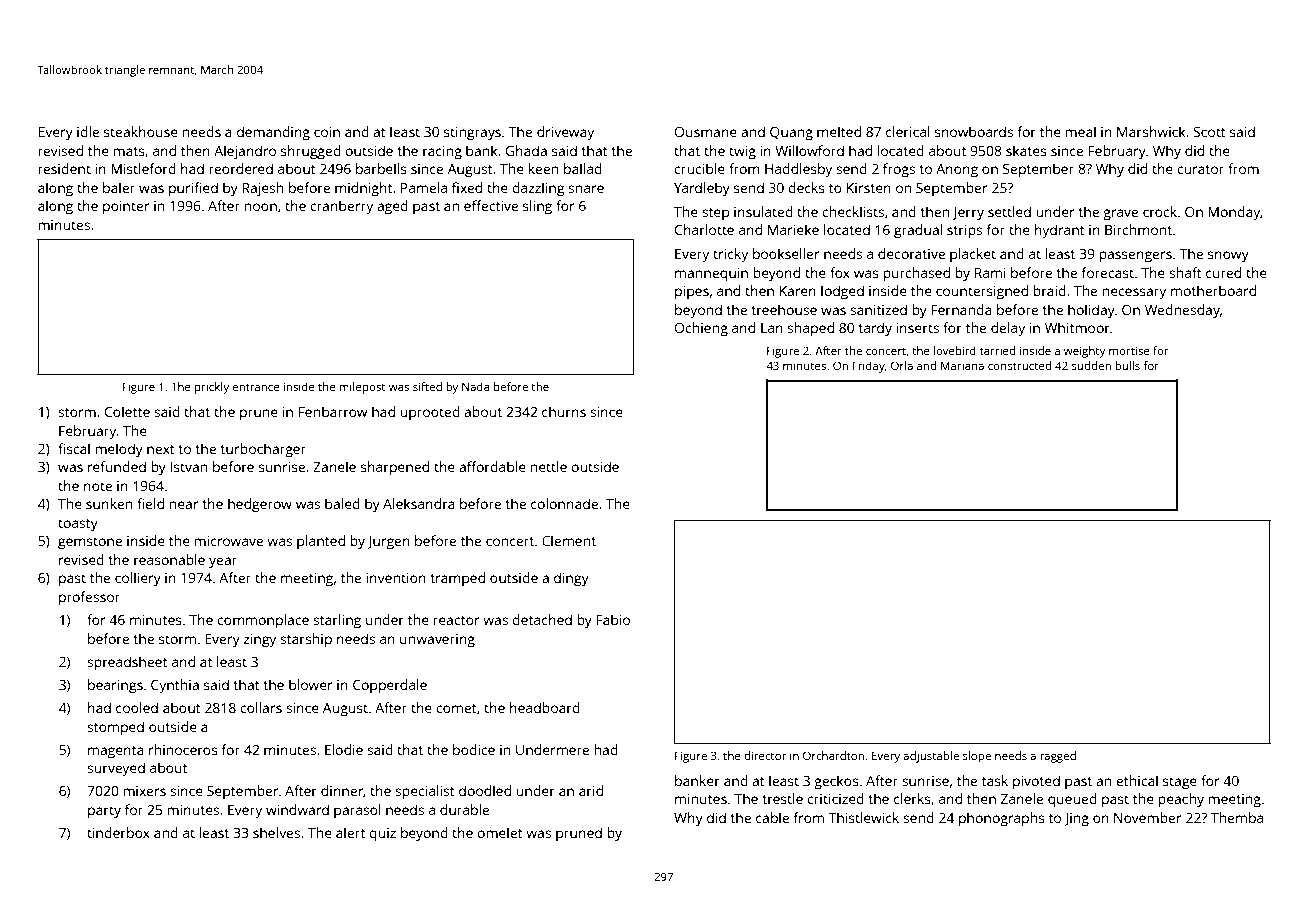 This screenshot has width=1308, height=924. I want to click on Scott, so click(1209, 132).
